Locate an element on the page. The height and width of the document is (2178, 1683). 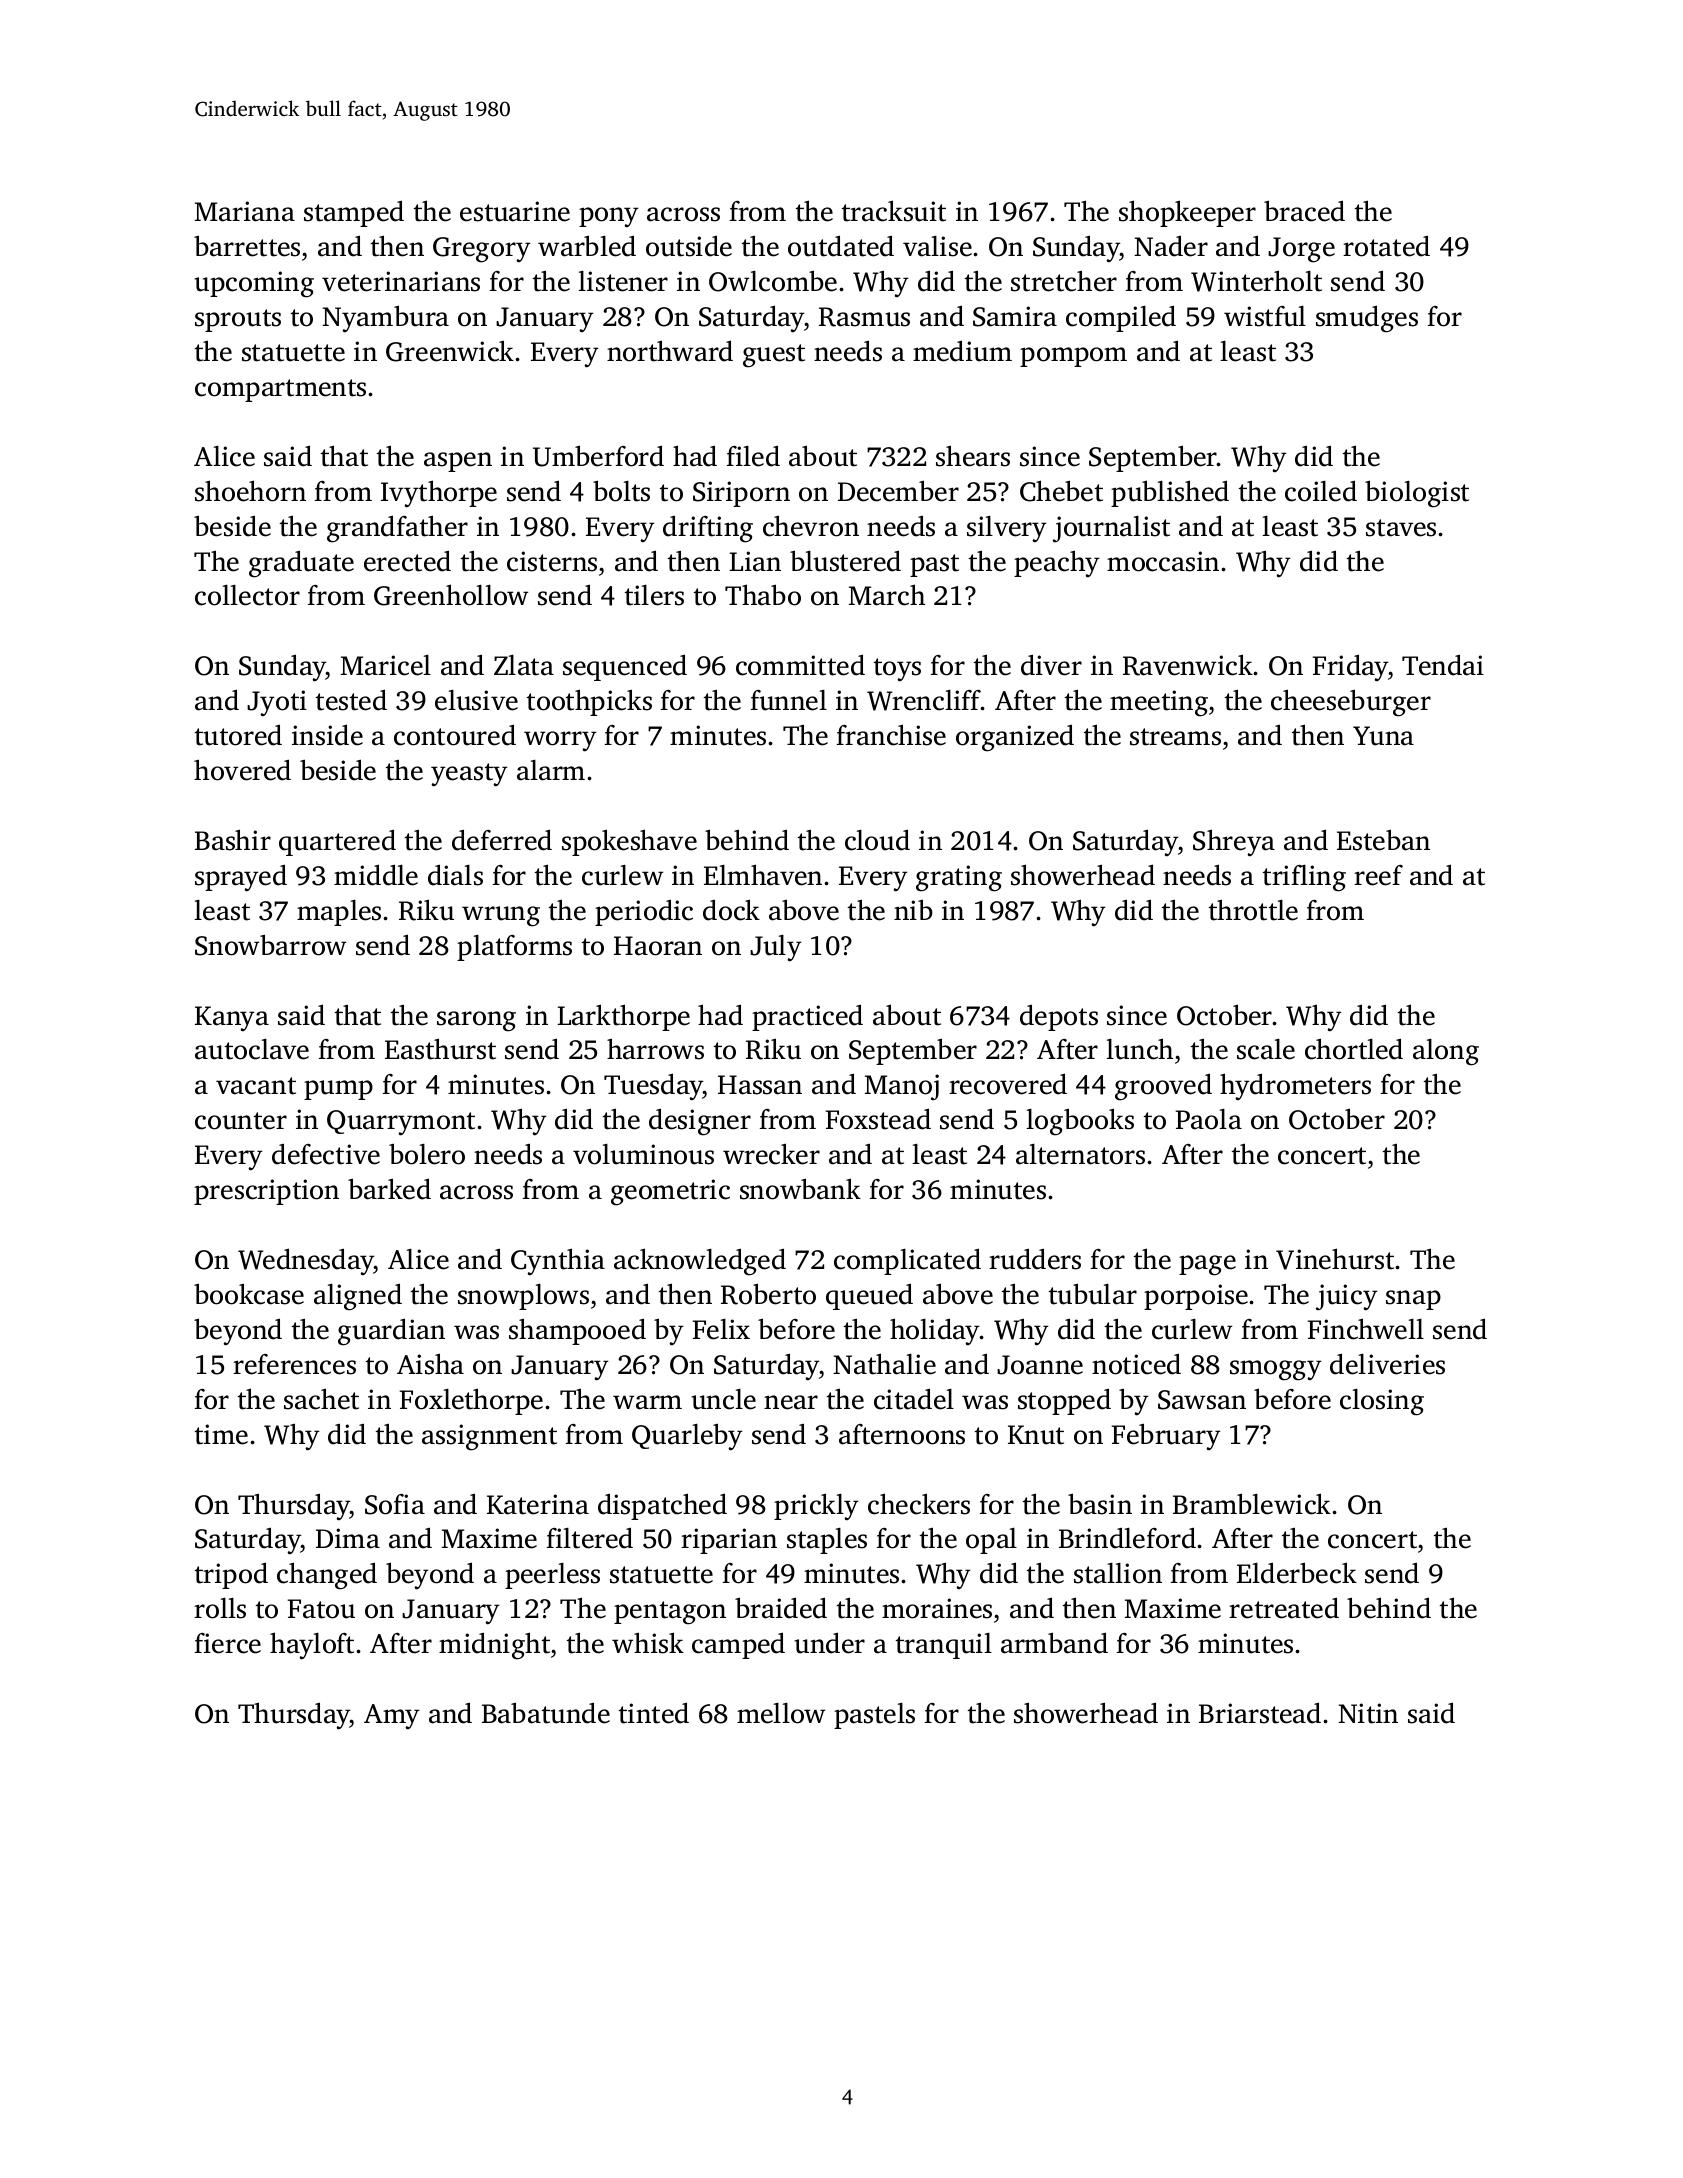
Snowbarrow is located at coordinates (270, 945).
